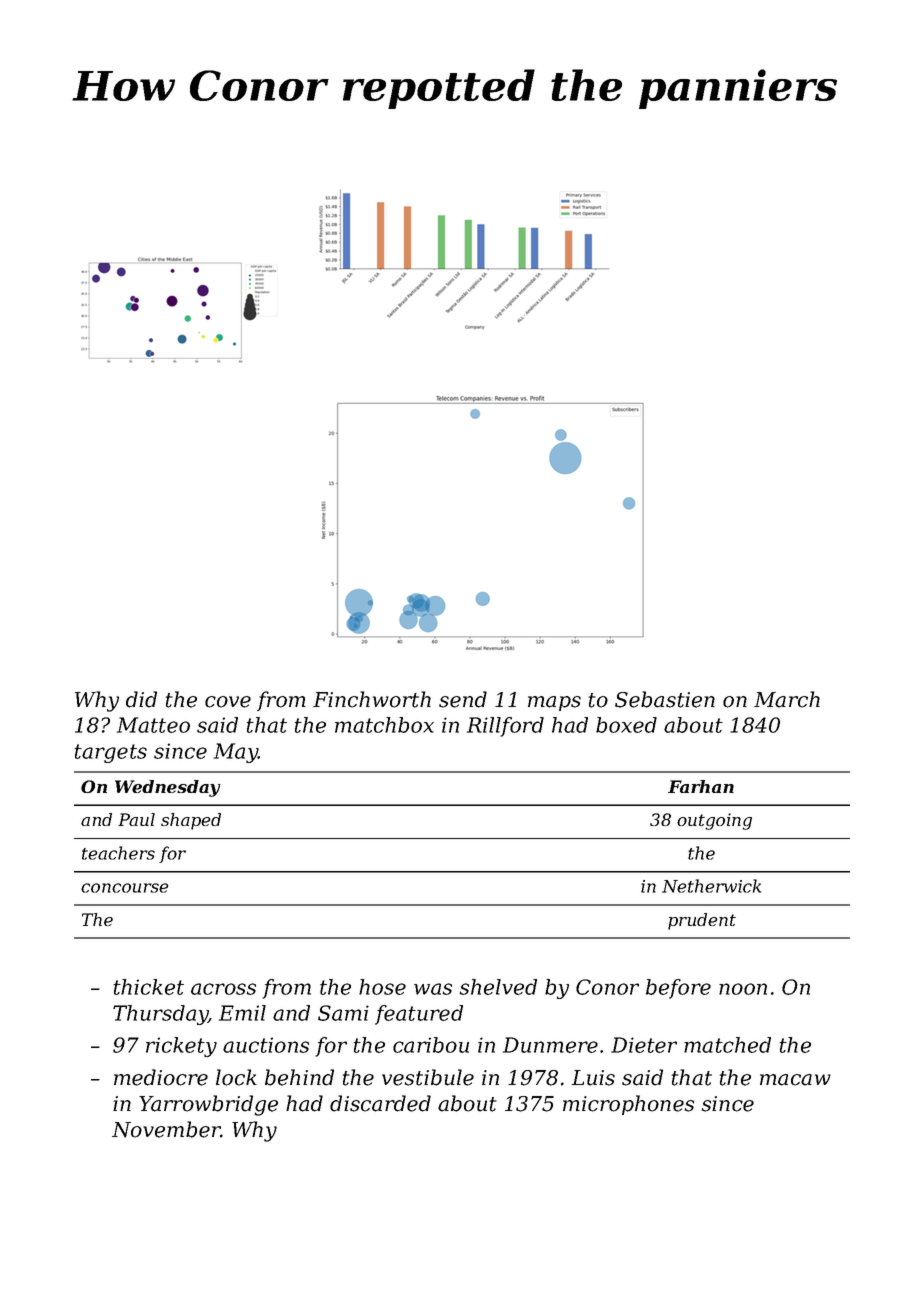 The width and height of the screenshot is (924, 1311). Describe the element at coordinates (743, 989) in the screenshot. I see `noon` at that location.
